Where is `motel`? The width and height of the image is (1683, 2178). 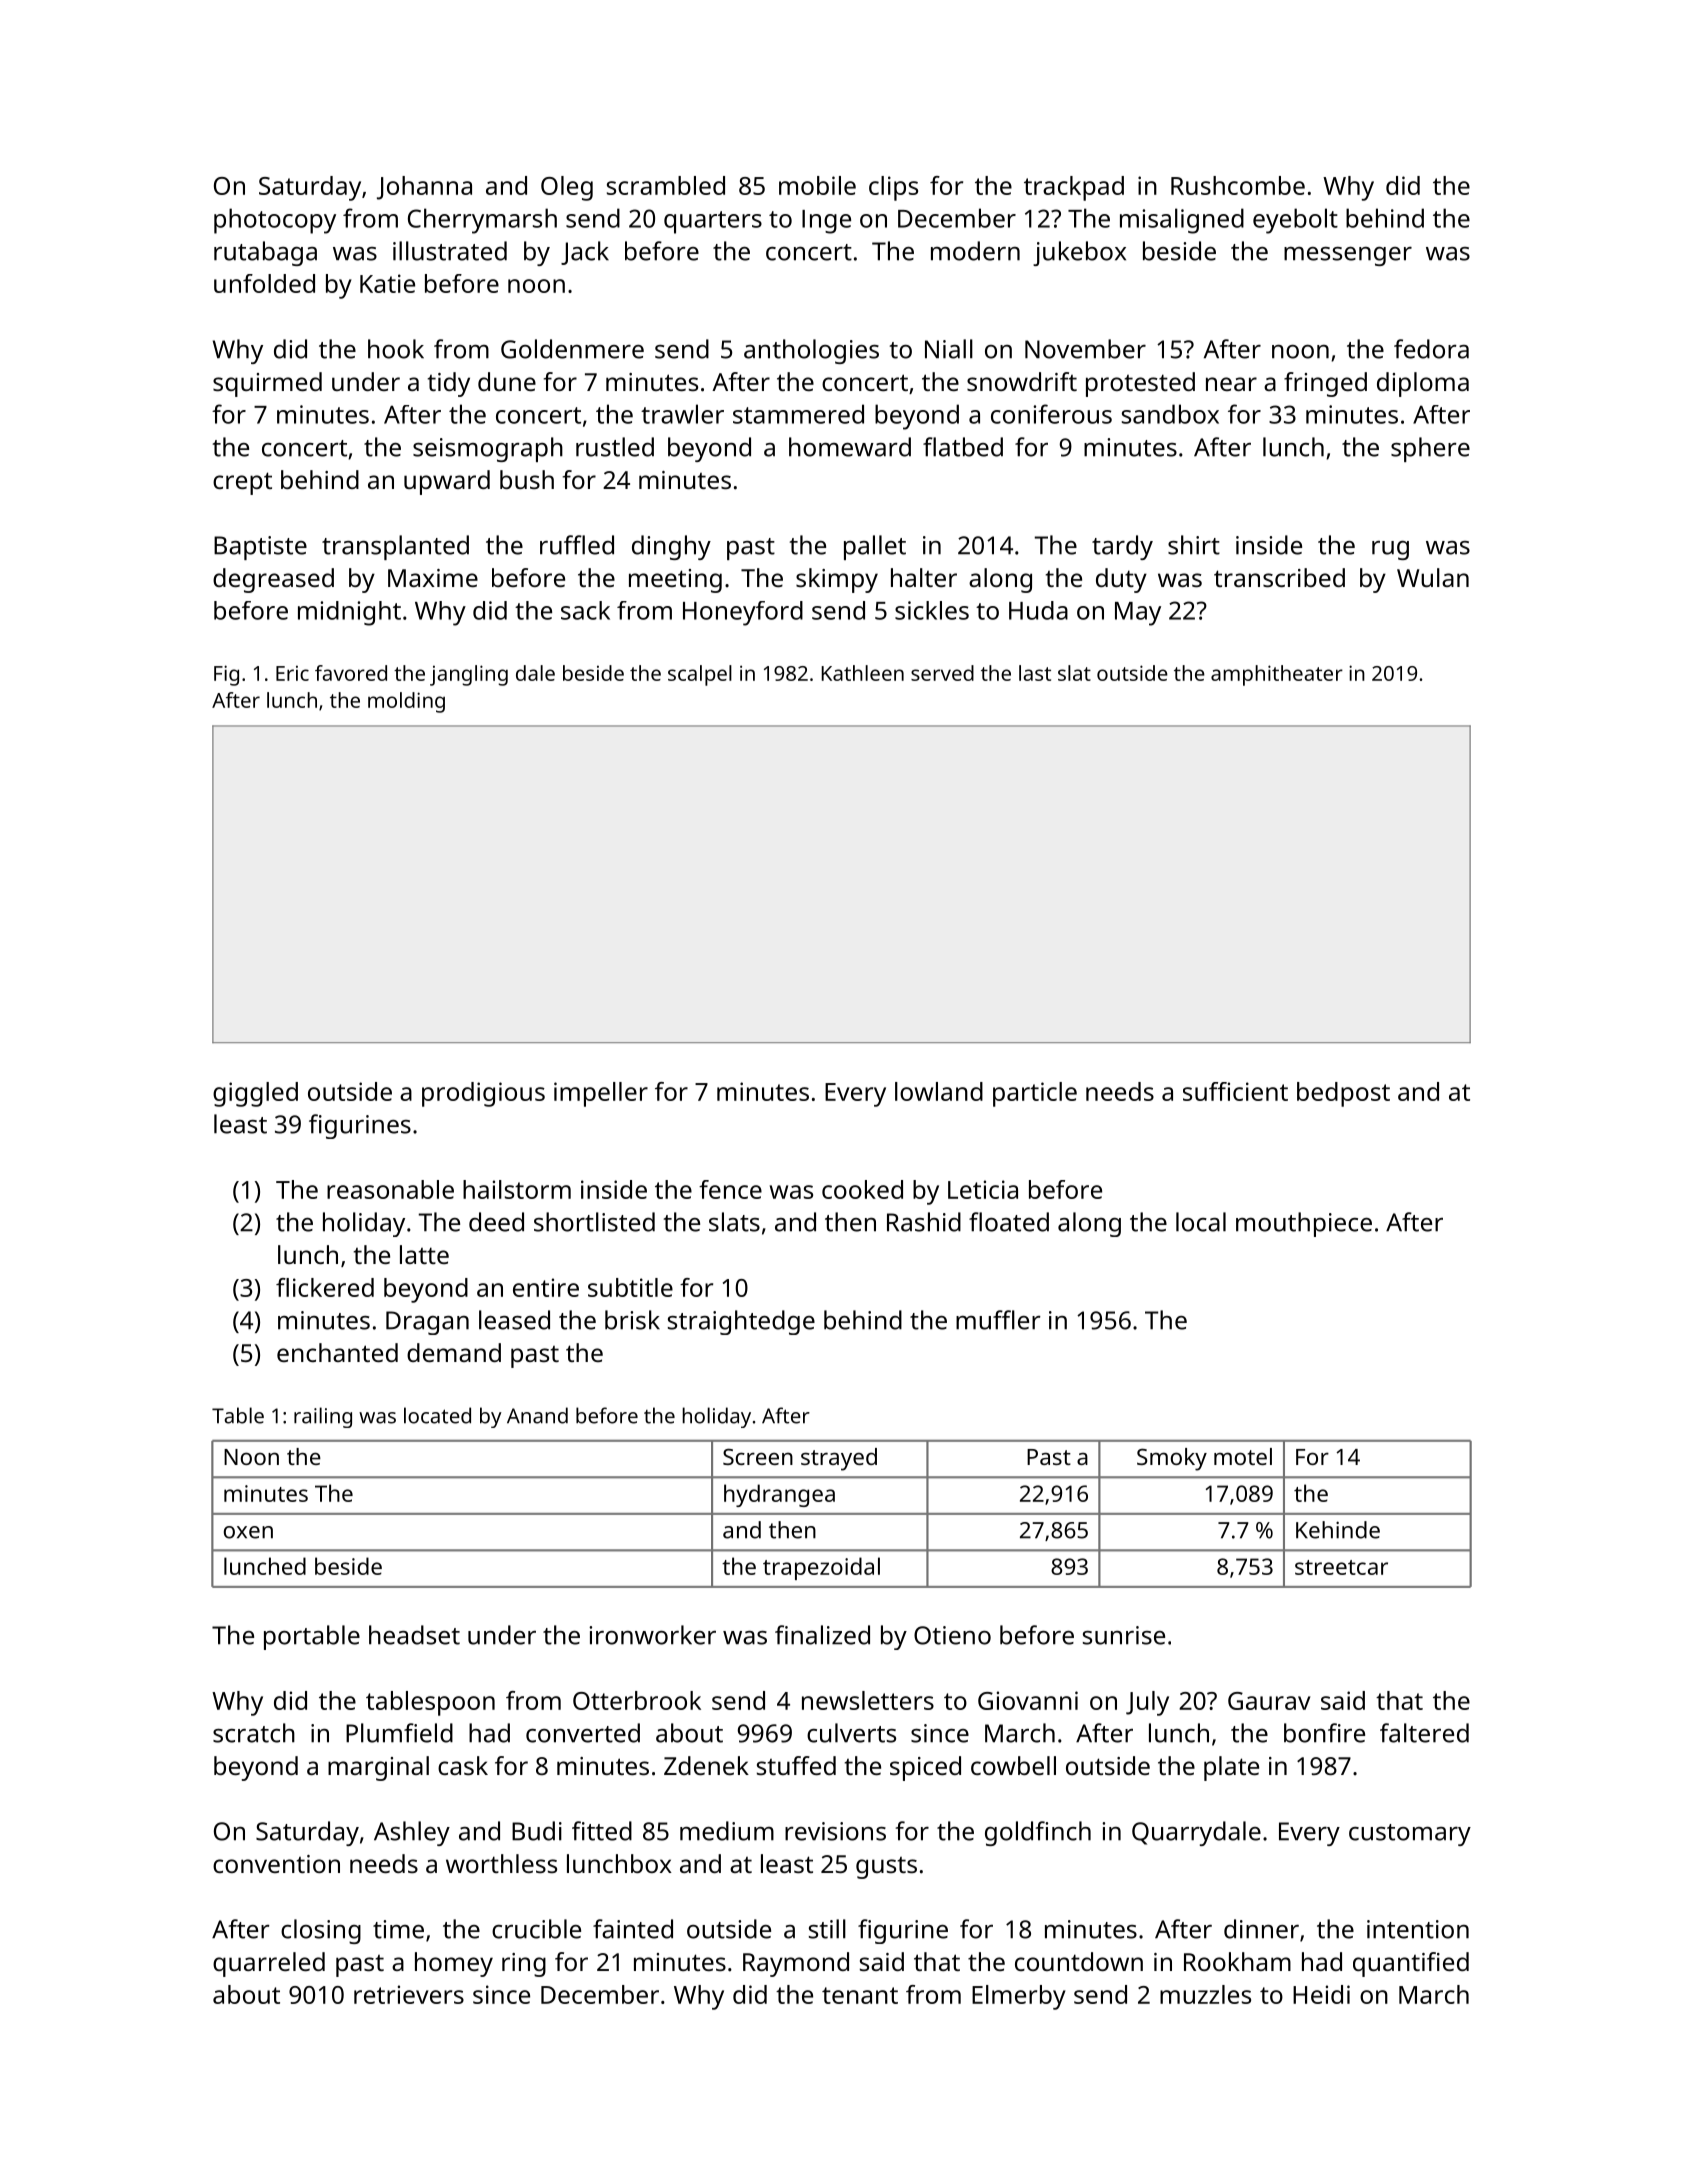 motel is located at coordinates (1243, 1456).
